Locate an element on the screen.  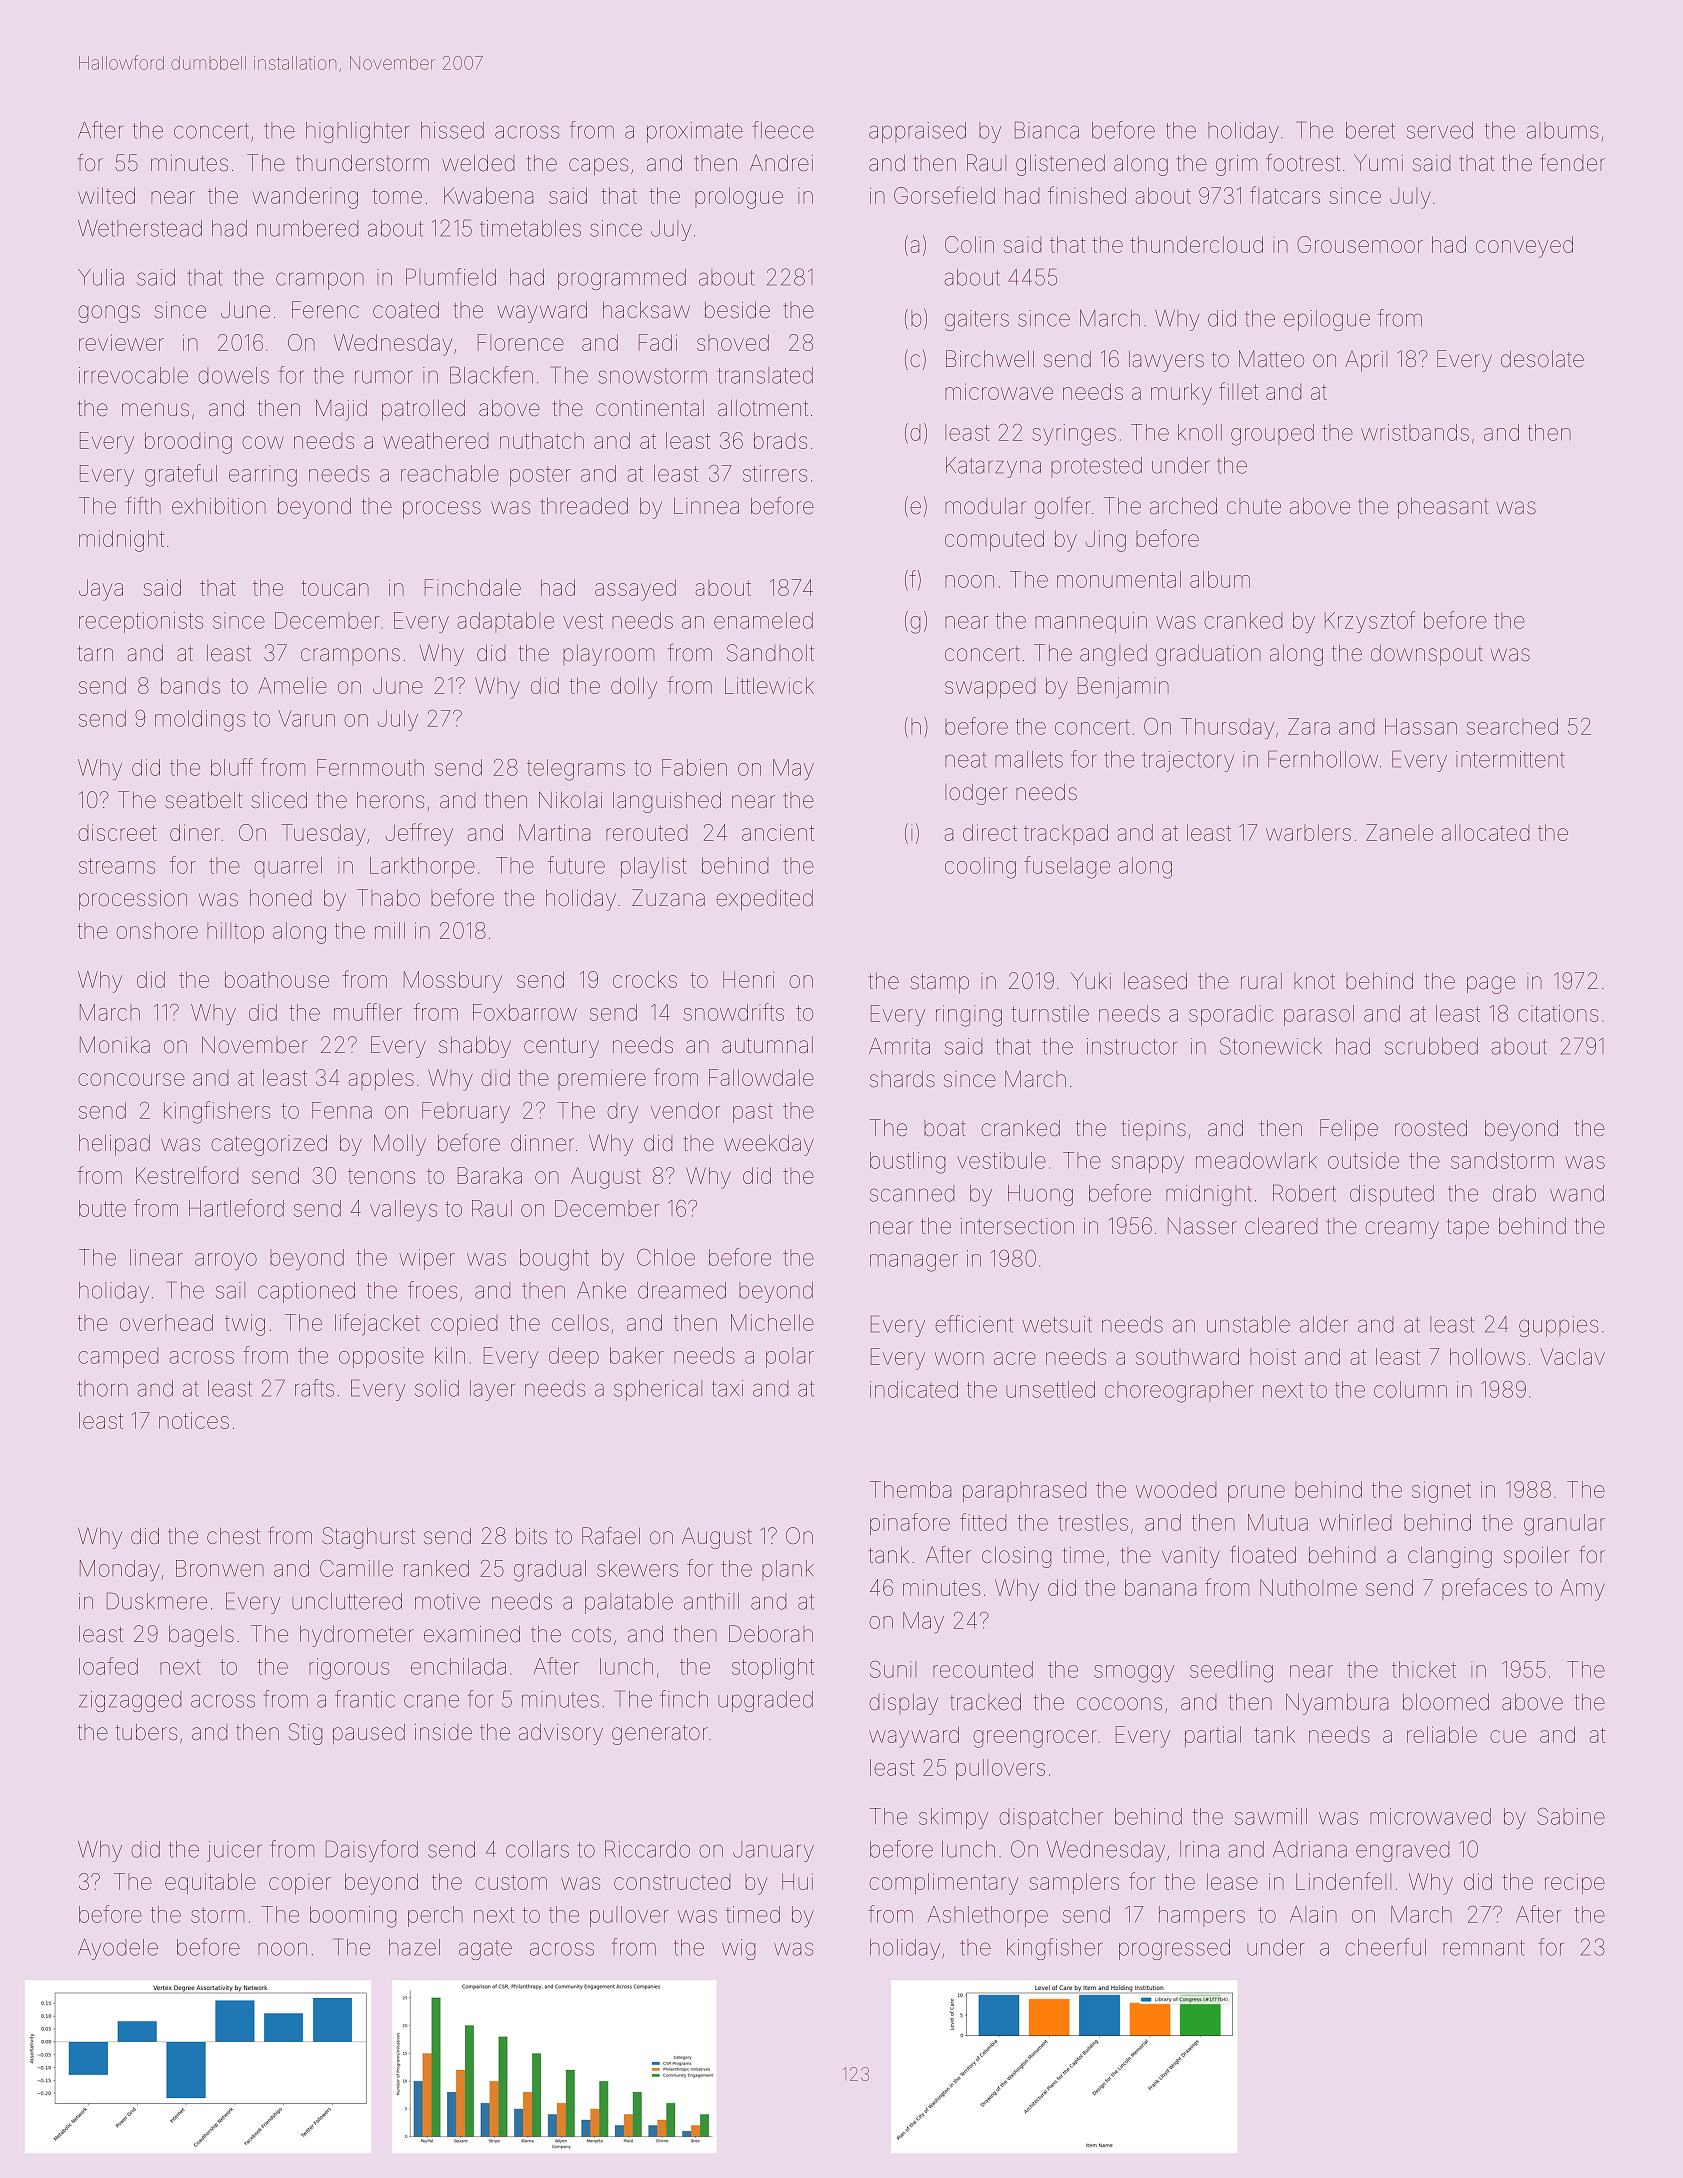
downspout is located at coordinates (1427, 655).
